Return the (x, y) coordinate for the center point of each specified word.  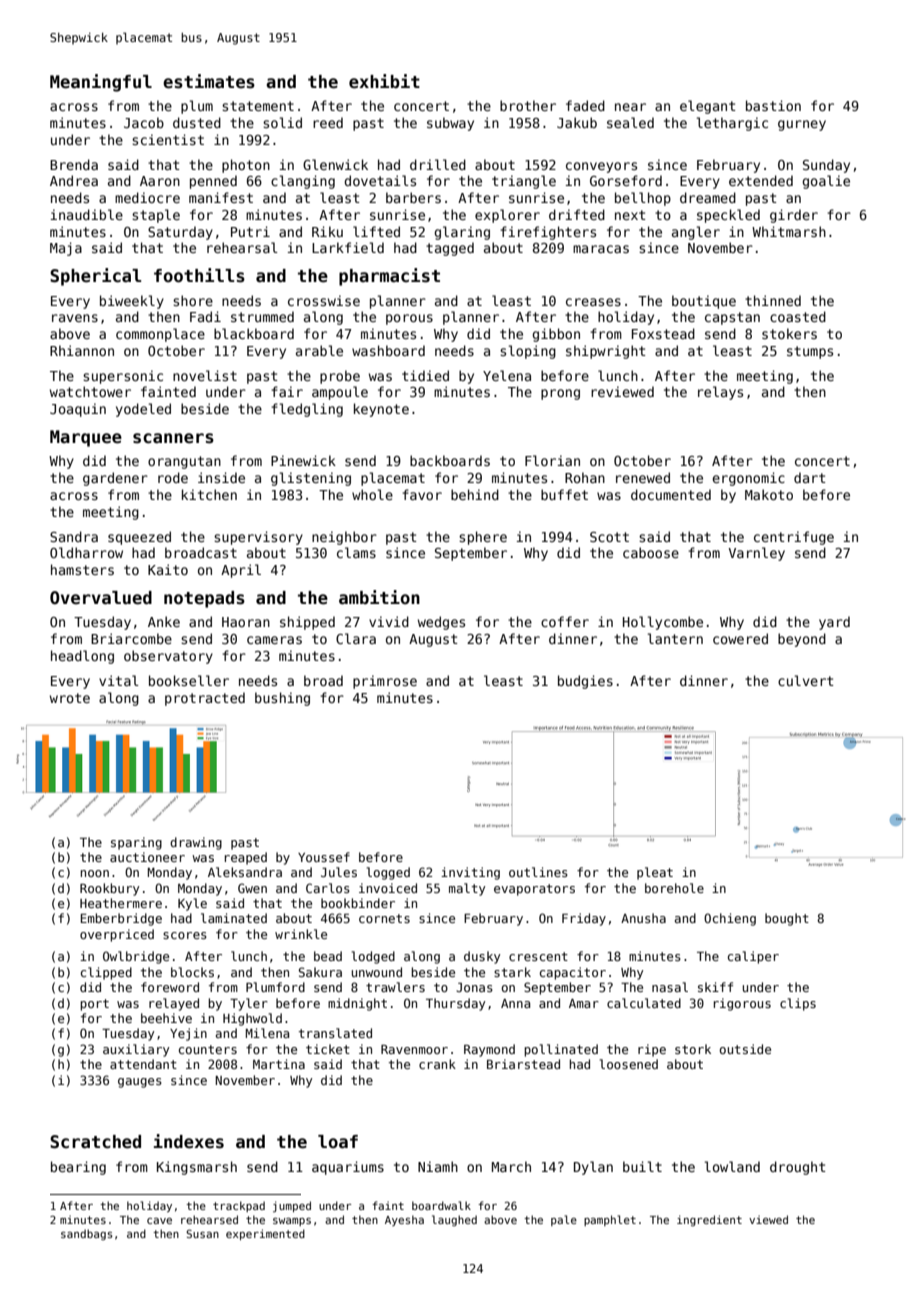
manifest (221, 197)
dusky (482, 957)
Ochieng (730, 919)
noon (95, 873)
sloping (528, 352)
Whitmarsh (789, 231)
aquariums (348, 1168)
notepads (204, 599)
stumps (810, 352)
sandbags (87, 1234)
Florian (552, 460)
